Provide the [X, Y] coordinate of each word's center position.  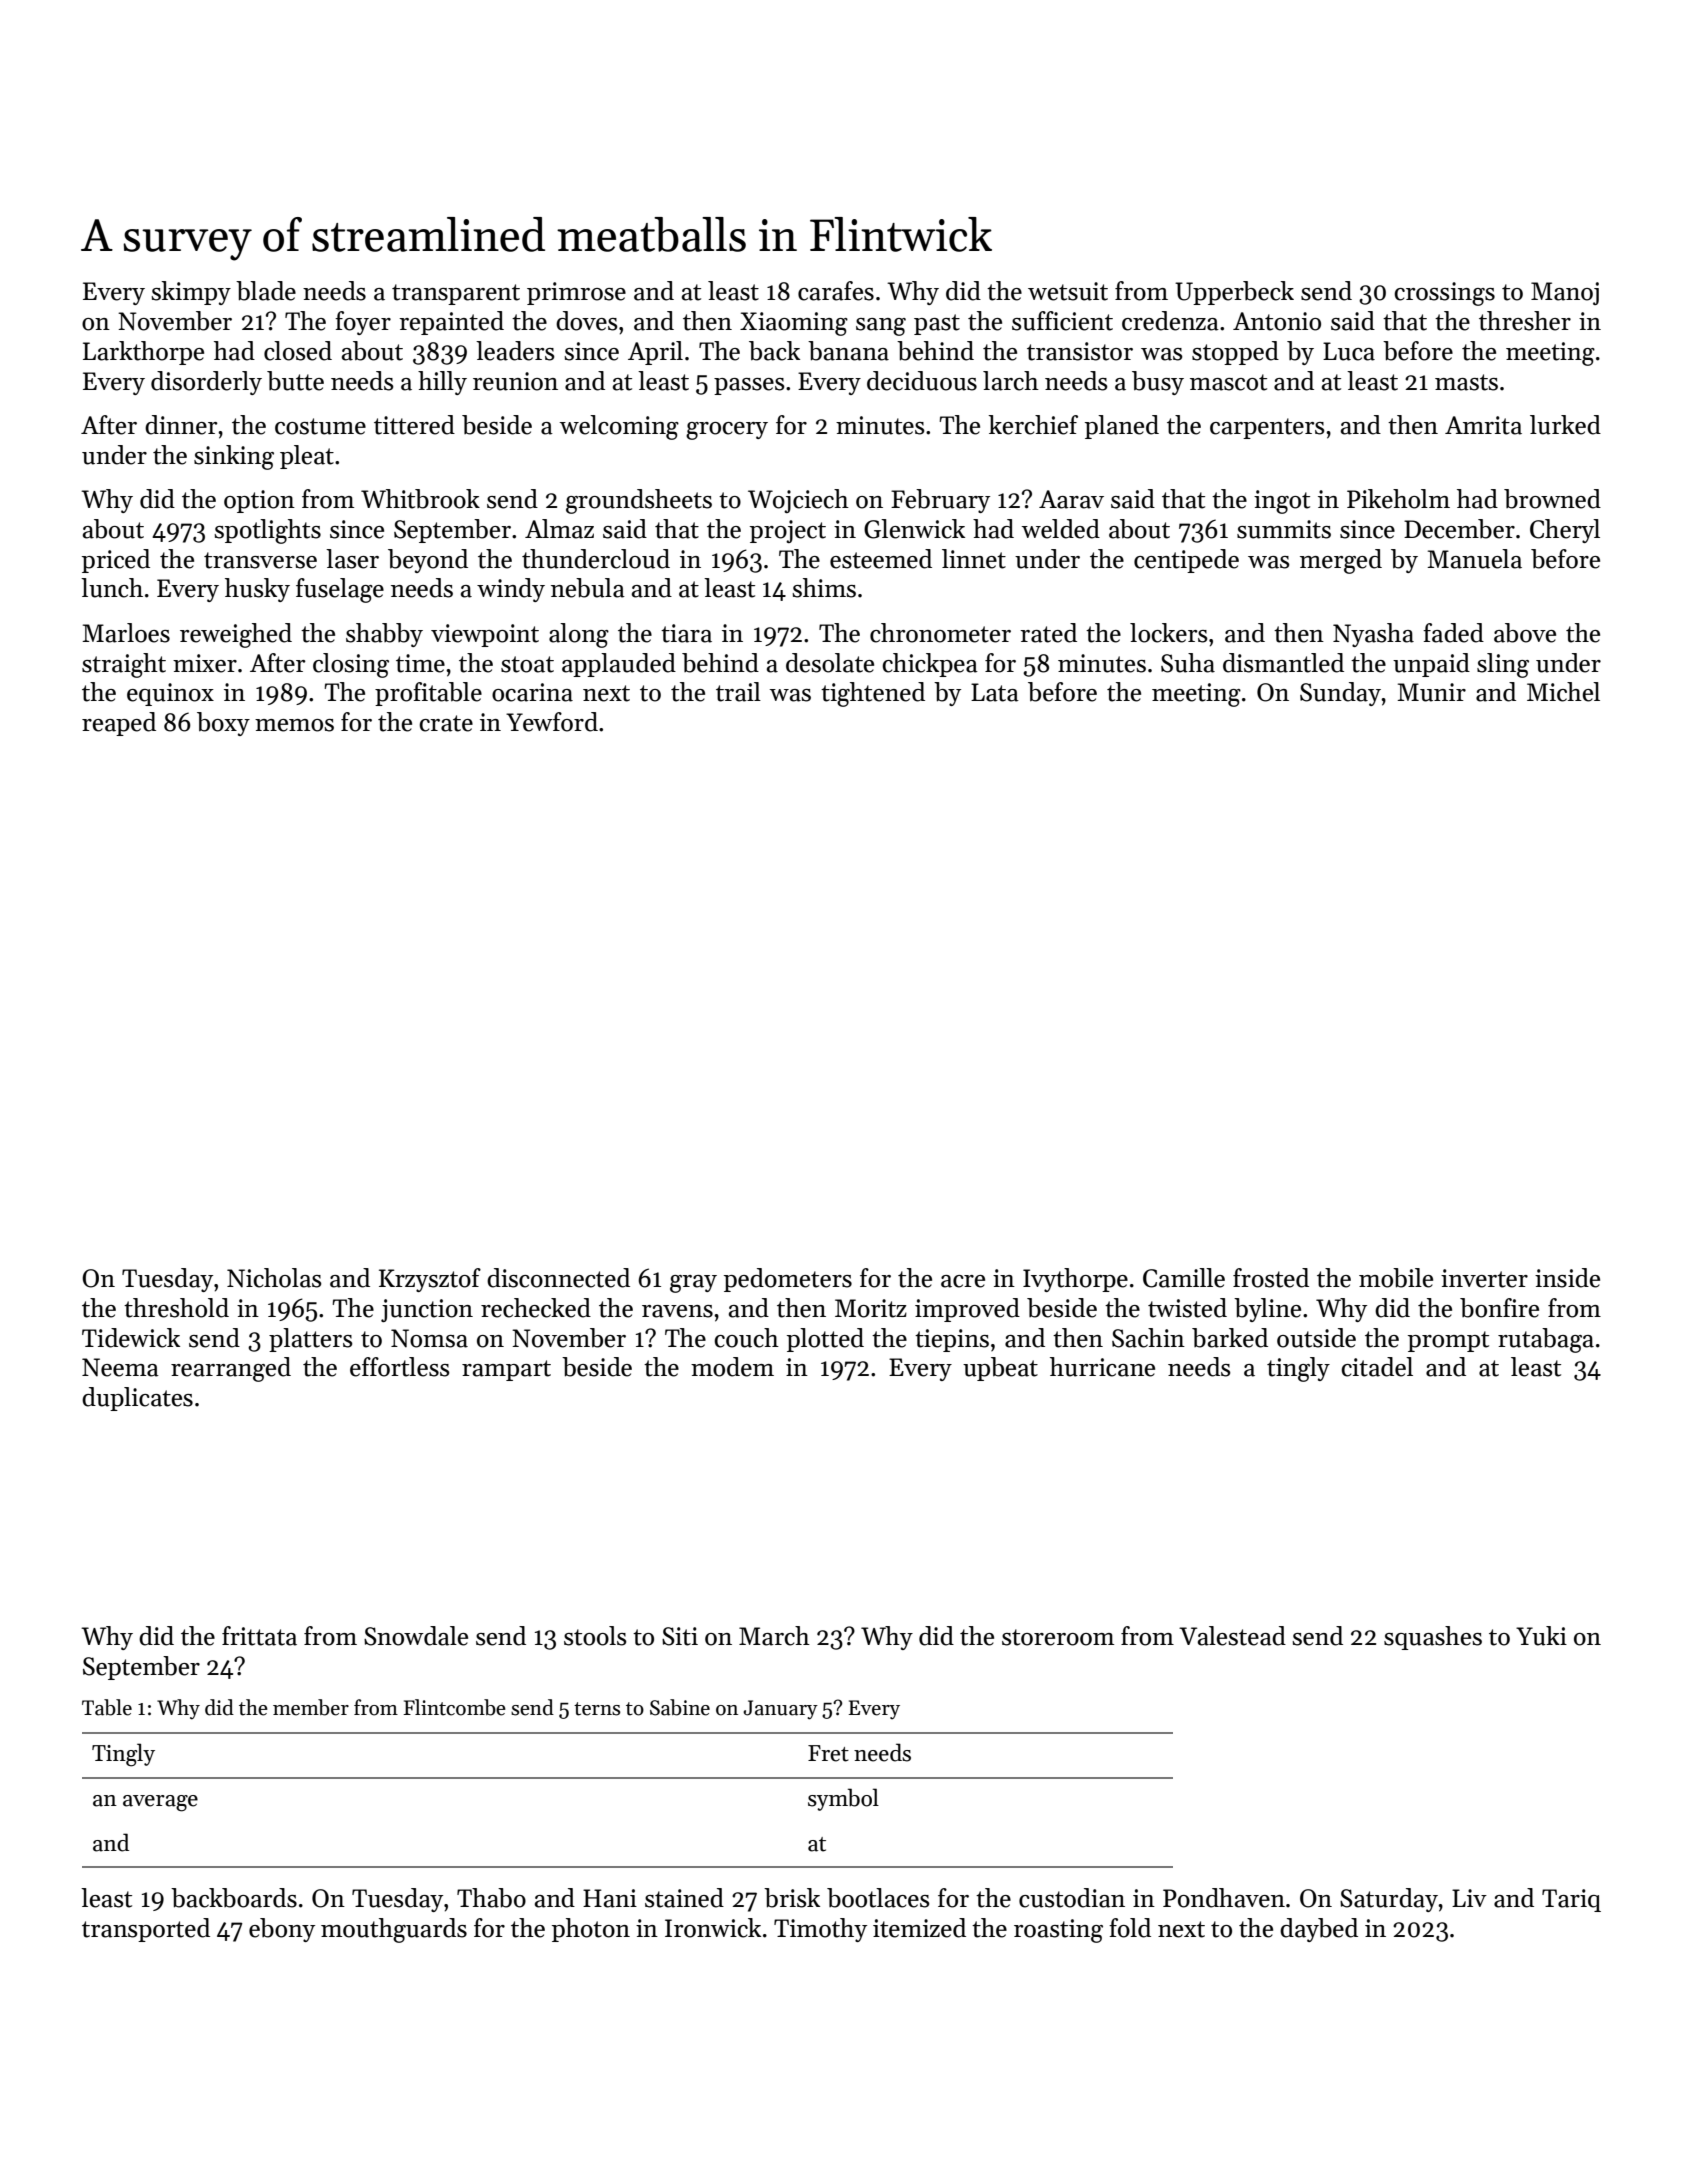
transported [146, 1930]
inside [1567, 1278]
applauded [619, 665]
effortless [400, 1367]
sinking [234, 457]
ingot [1282, 502]
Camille [1184, 1278]
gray [693, 1284]
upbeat [1000, 1369]
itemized [919, 1928]
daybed [1319, 1930]
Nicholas [274, 1278]
